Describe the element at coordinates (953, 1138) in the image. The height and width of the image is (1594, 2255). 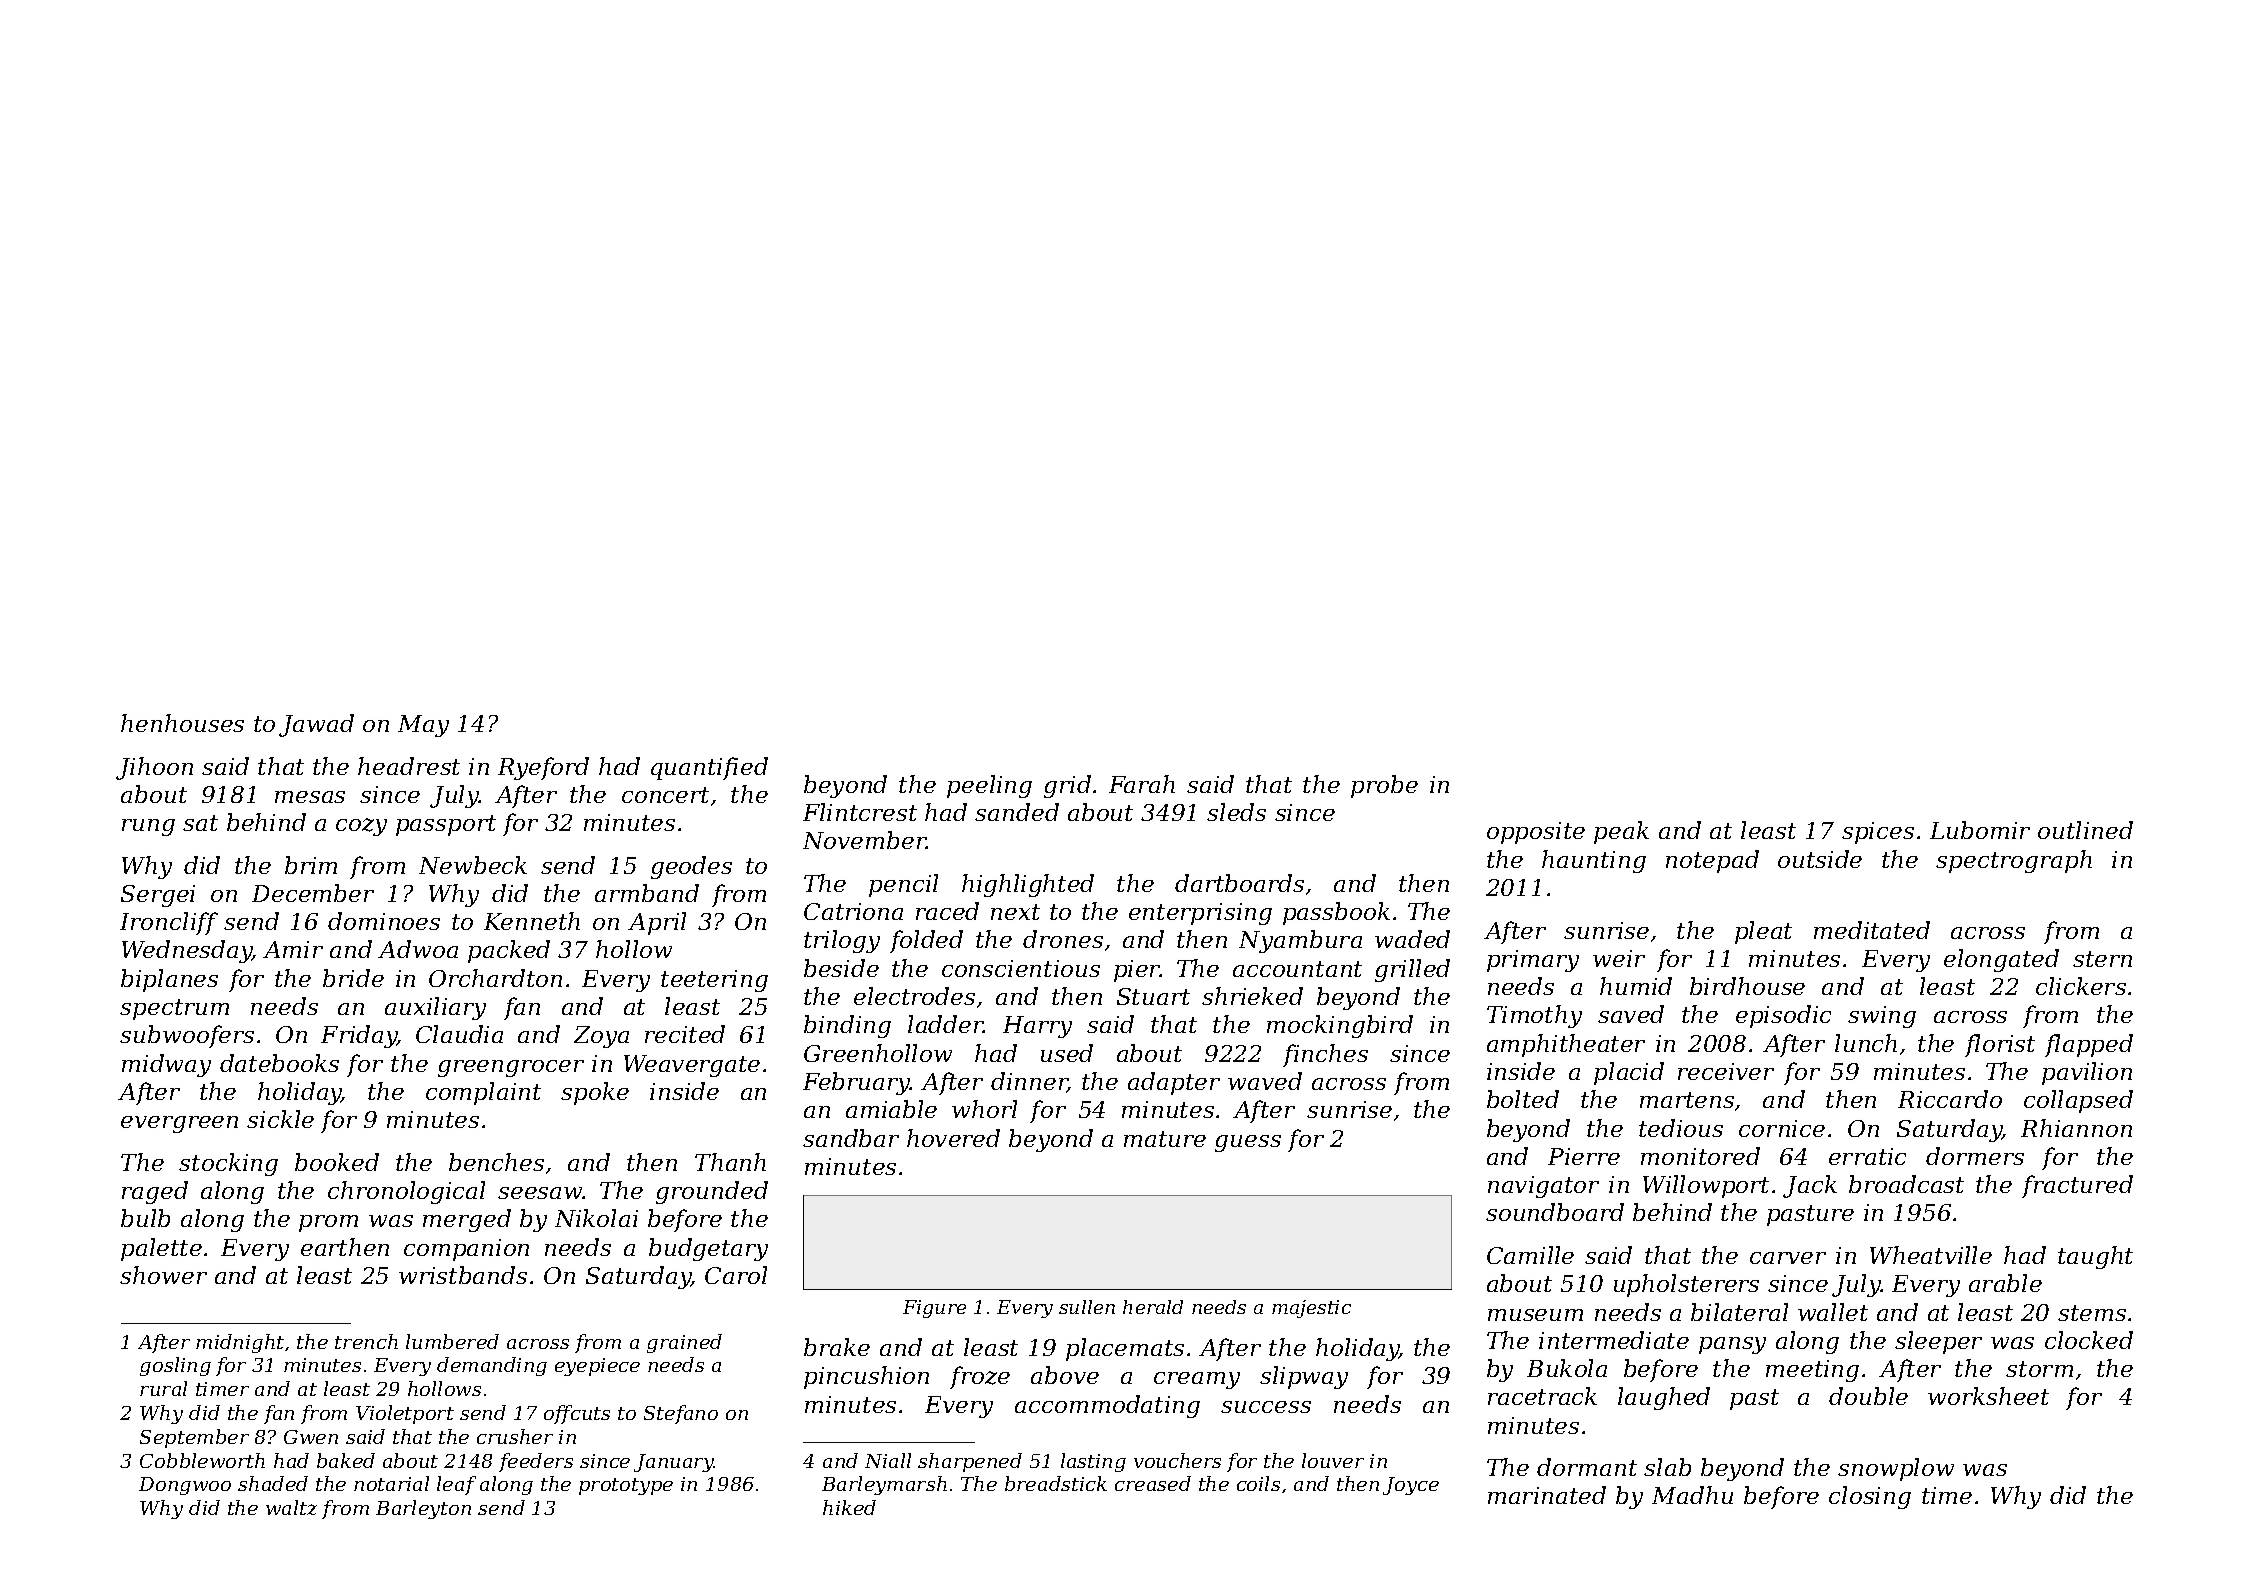
I see `hovered` at that location.
